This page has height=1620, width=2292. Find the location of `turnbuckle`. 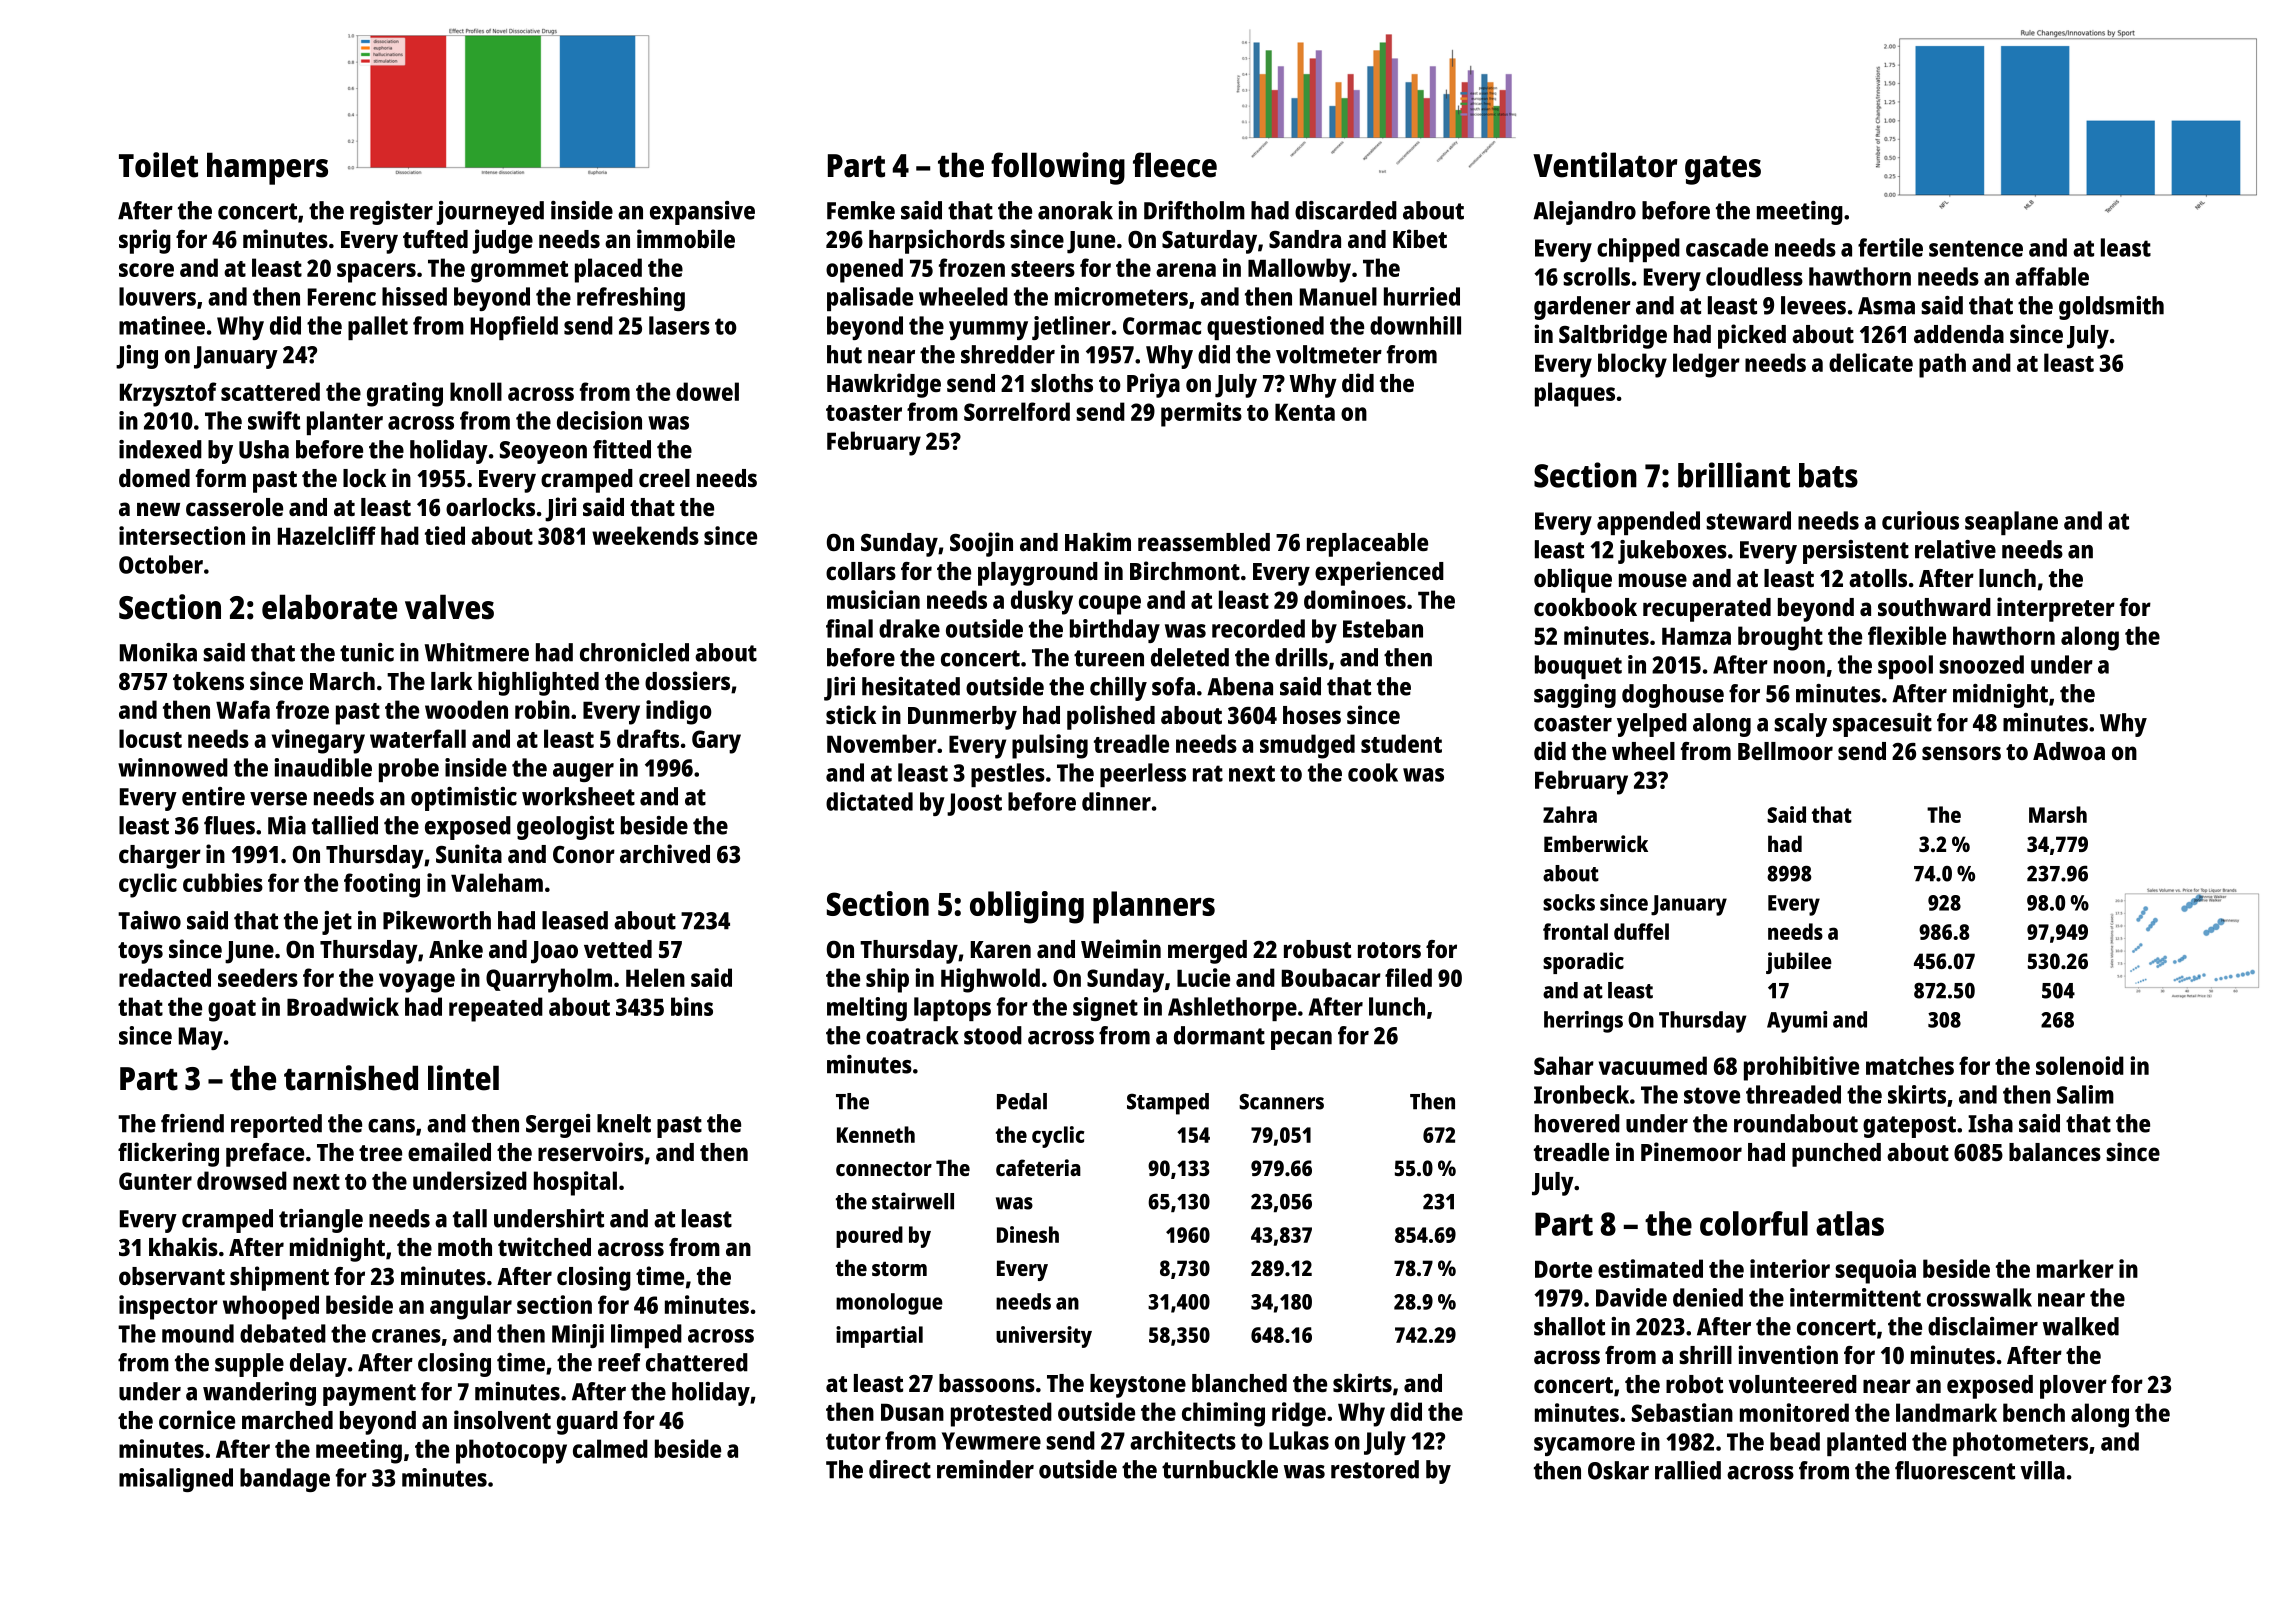

turnbuckle is located at coordinates (1220, 1469).
